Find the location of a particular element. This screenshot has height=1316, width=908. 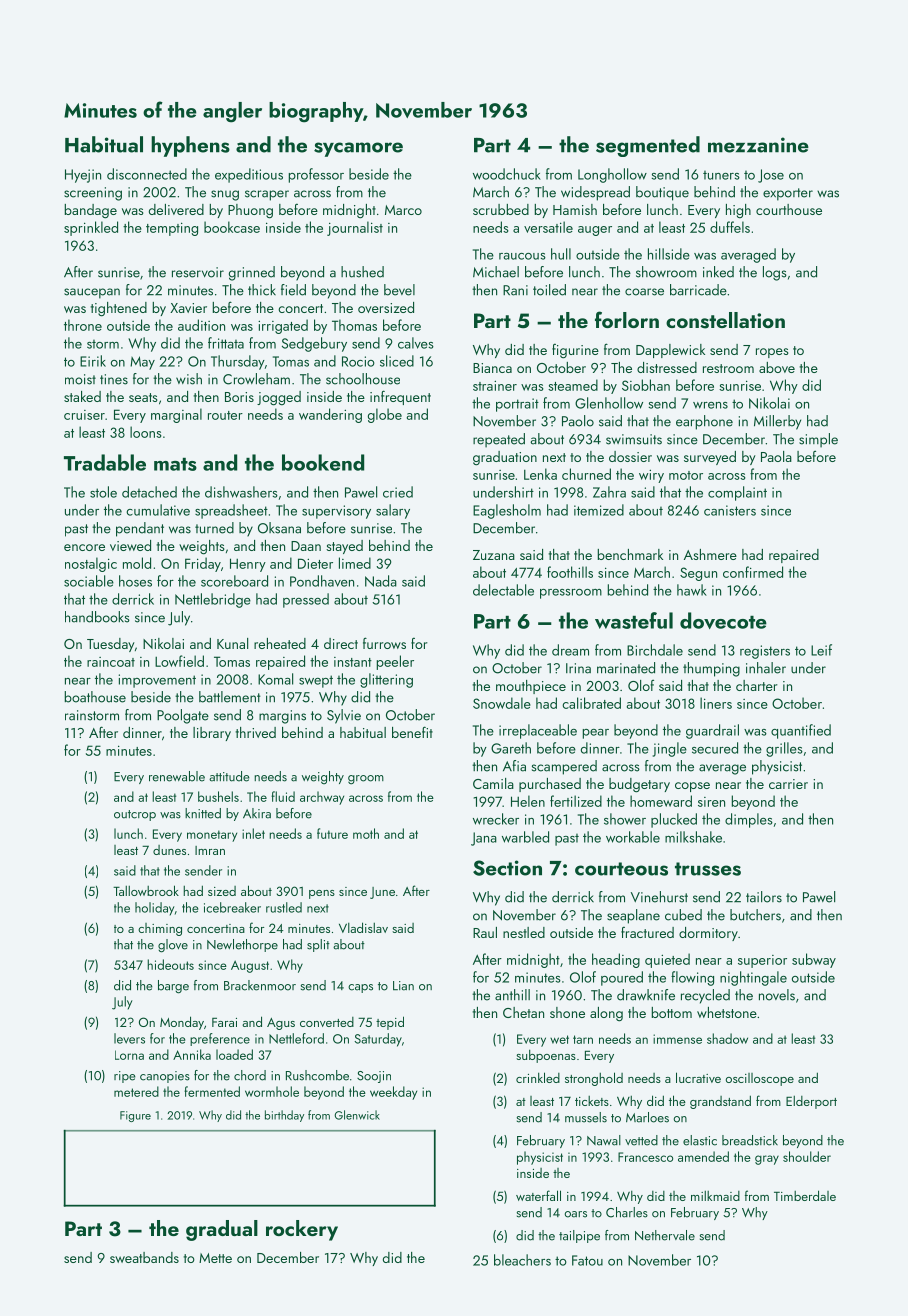

mezzanine is located at coordinates (758, 145).
